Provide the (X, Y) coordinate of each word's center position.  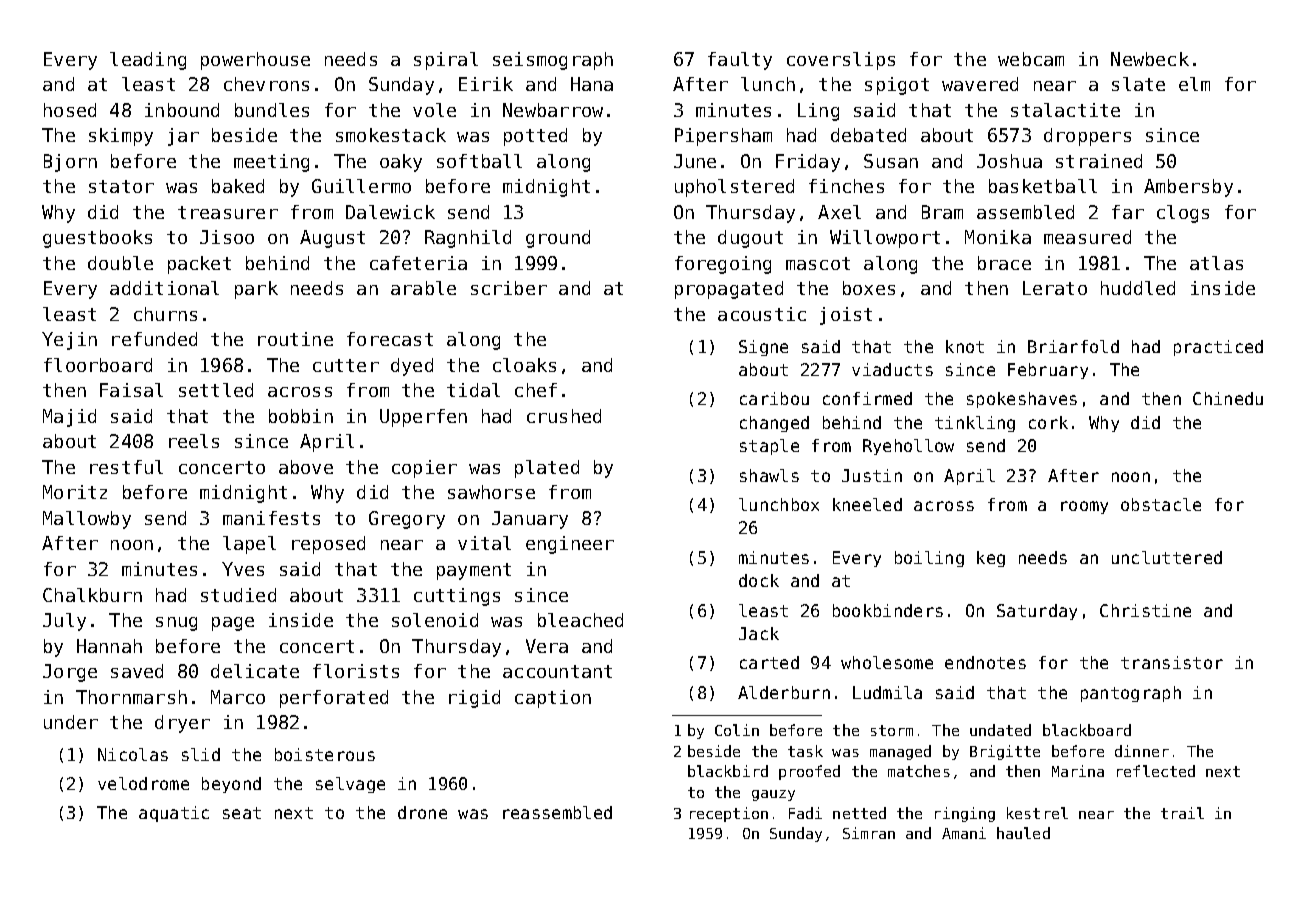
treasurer (228, 212)
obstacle (1161, 504)
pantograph (1131, 694)
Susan (891, 161)
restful (126, 467)
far (1128, 212)
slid (201, 754)
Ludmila (887, 692)
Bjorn (70, 163)
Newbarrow (553, 110)
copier (424, 469)
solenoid (435, 620)
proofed (809, 772)
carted (769, 662)
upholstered (734, 188)
